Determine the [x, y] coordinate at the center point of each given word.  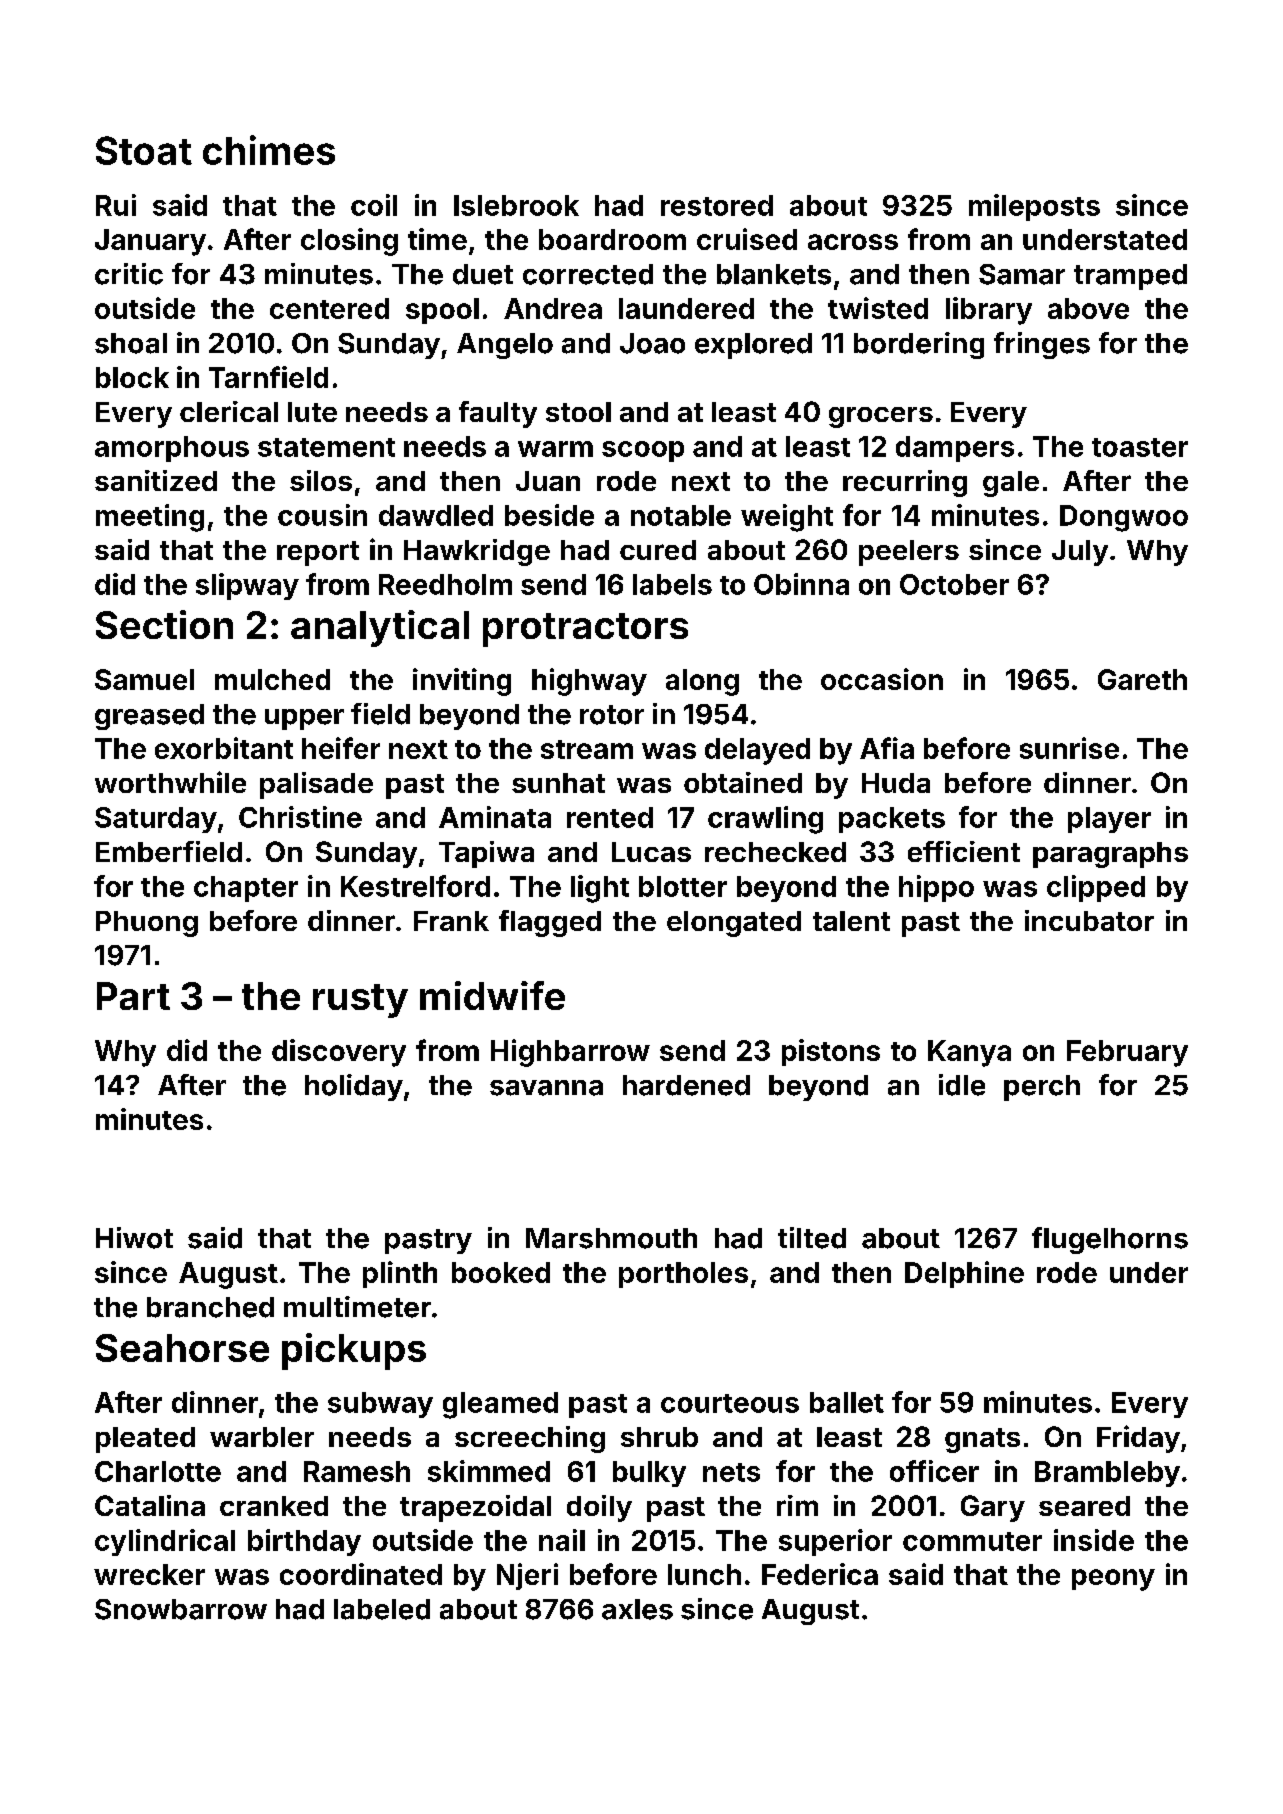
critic [129, 274]
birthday [304, 1542]
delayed [757, 751]
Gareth [1142, 679]
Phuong [147, 924]
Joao [652, 343]
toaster [1140, 447]
